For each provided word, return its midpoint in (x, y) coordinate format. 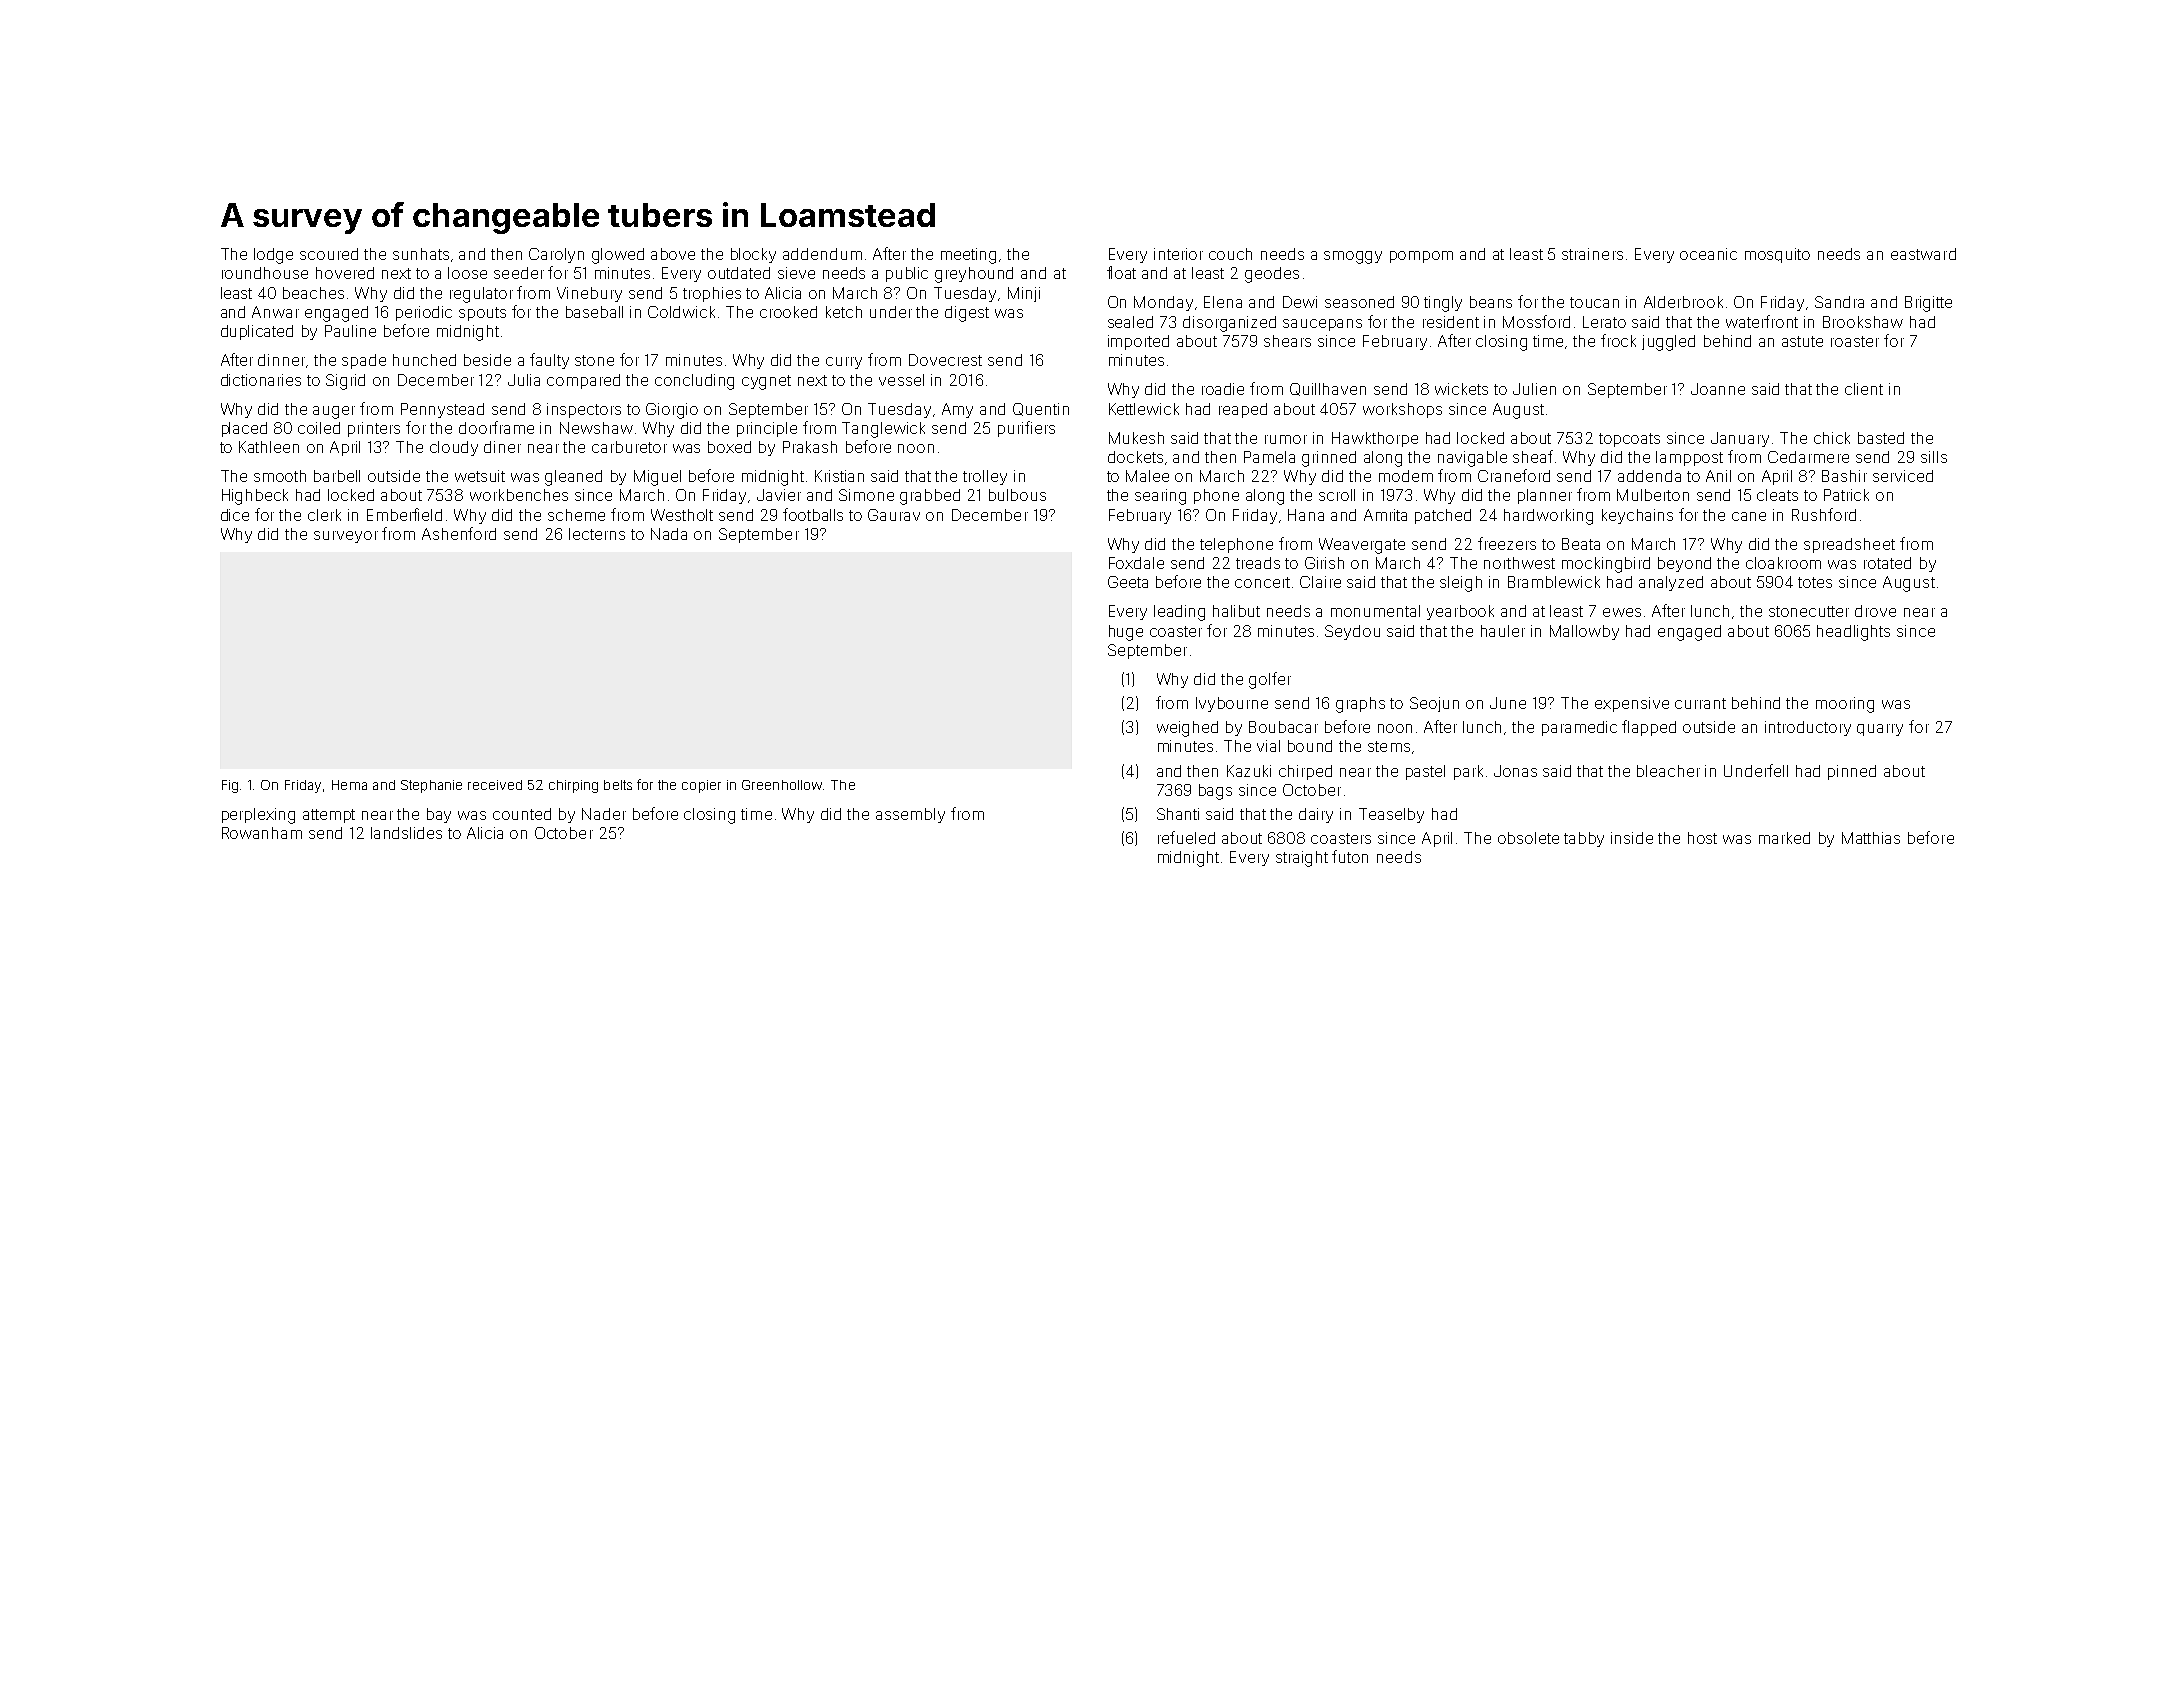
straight (1302, 859)
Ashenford (459, 533)
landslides (406, 833)
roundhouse (265, 273)
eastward (1923, 254)
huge (1126, 633)
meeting (968, 256)
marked (1784, 838)
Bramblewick (1554, 582)
